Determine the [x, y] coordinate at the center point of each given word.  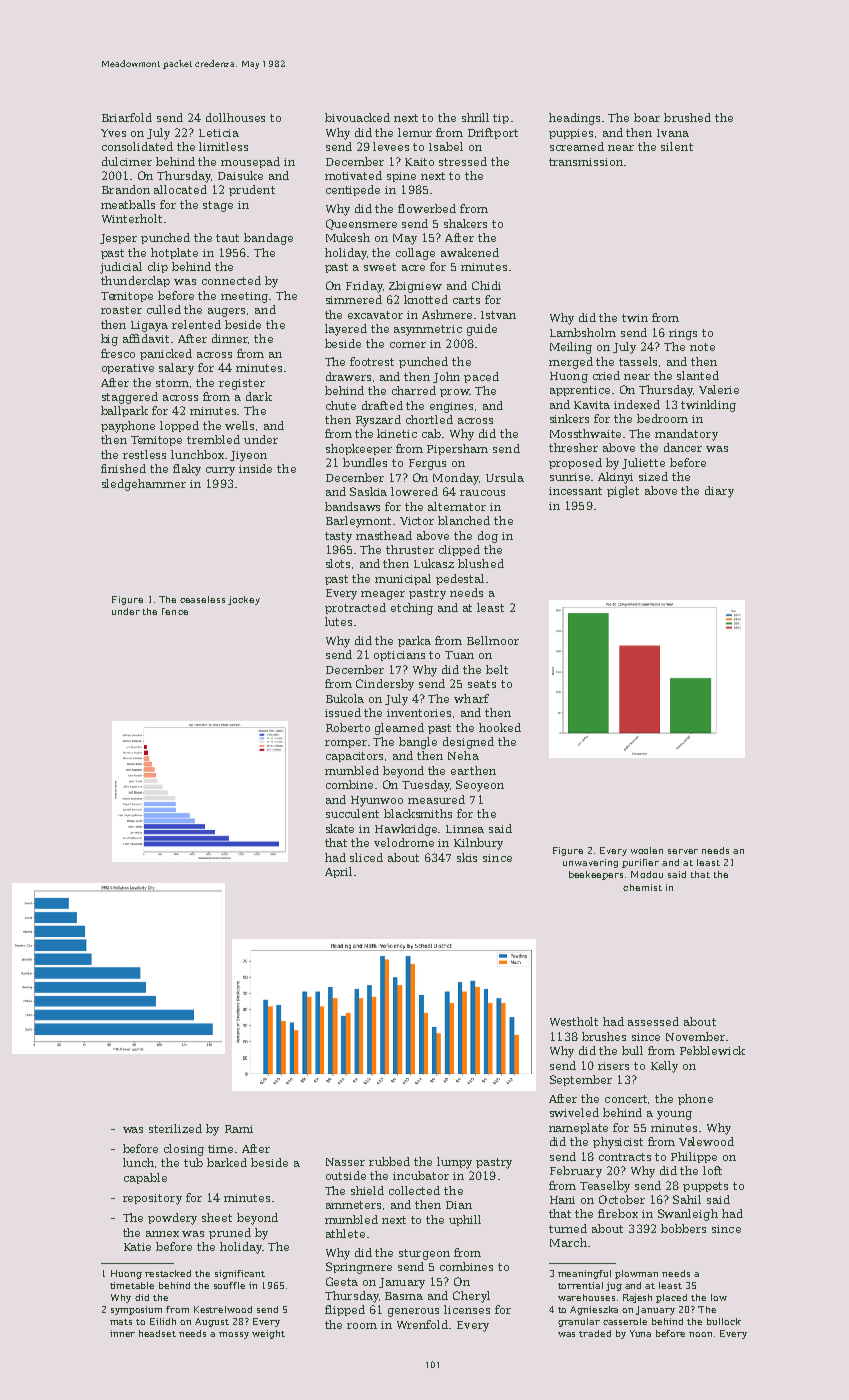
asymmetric [428, 330]
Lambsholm [583, 332]
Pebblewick [712, 1050]
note [702, 347]
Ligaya [149, 326]
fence [175, 611]
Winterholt [132, 218]
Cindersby [385, 685]
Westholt [574, 1021]
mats [121, 1322]
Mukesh [348, 237]
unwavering [590, 863]
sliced [366, 857]
